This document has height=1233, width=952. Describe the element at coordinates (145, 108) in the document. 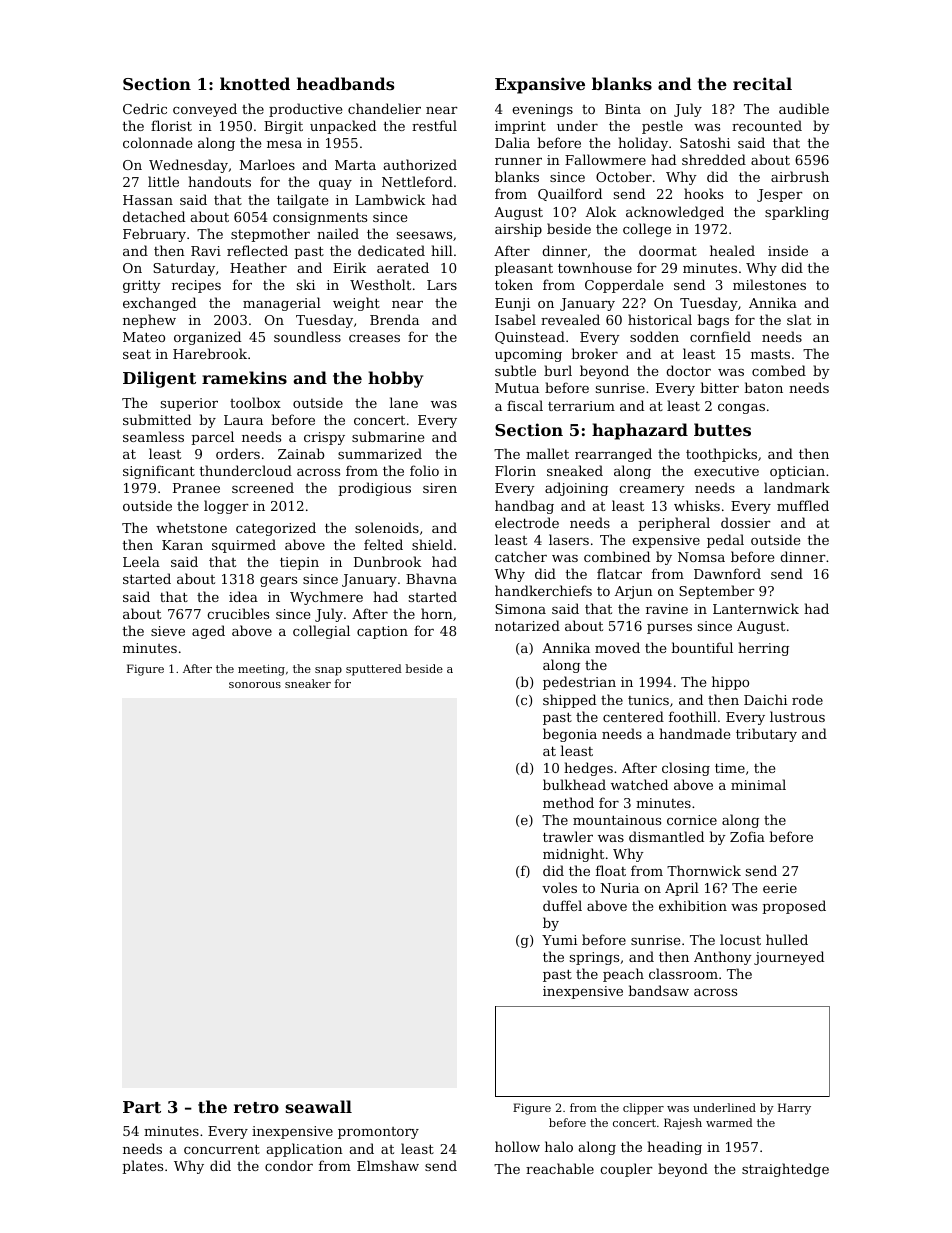

I see `Cedric` at that location.
